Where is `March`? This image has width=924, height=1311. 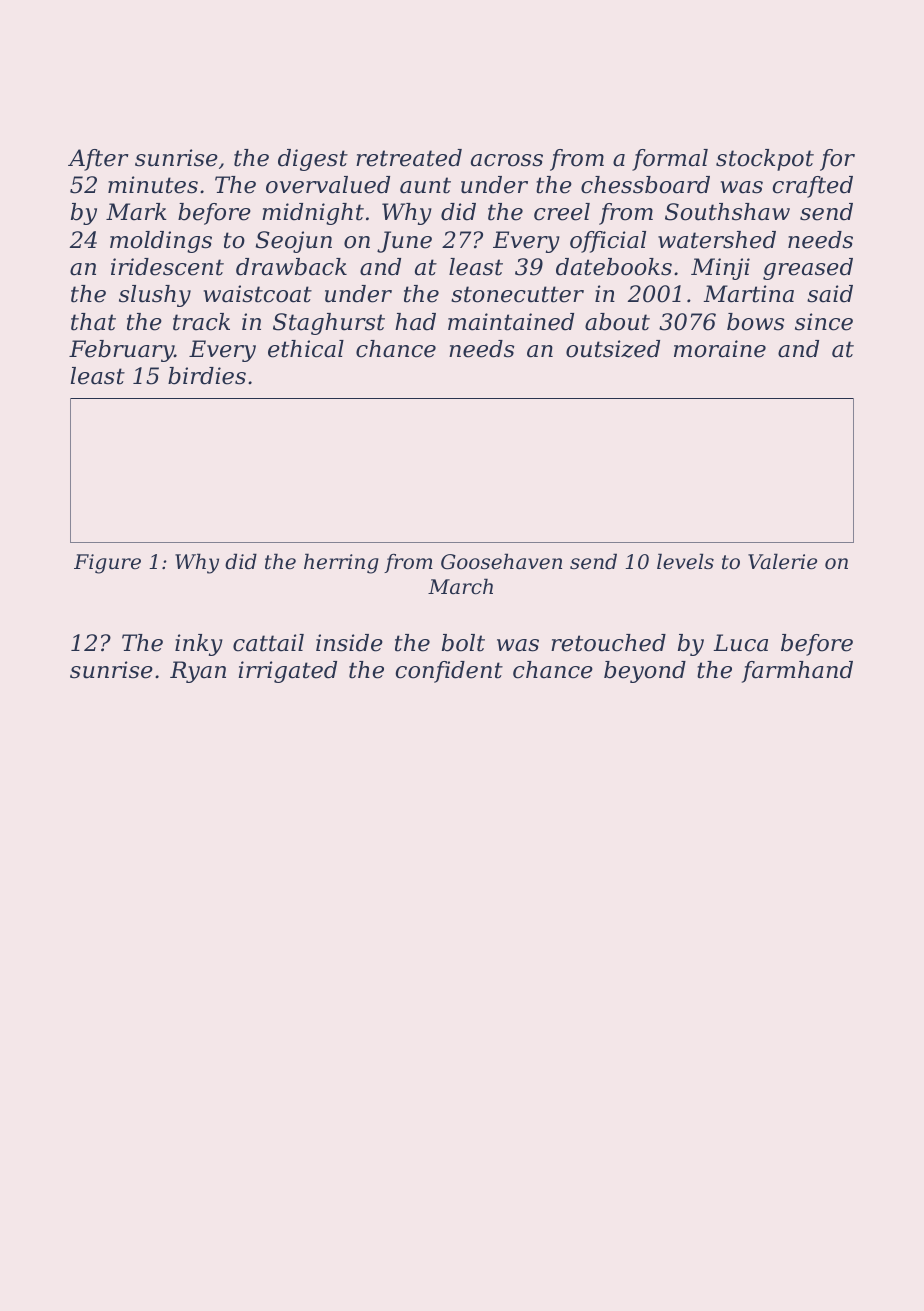
March is located at coordinates (460, 586).
